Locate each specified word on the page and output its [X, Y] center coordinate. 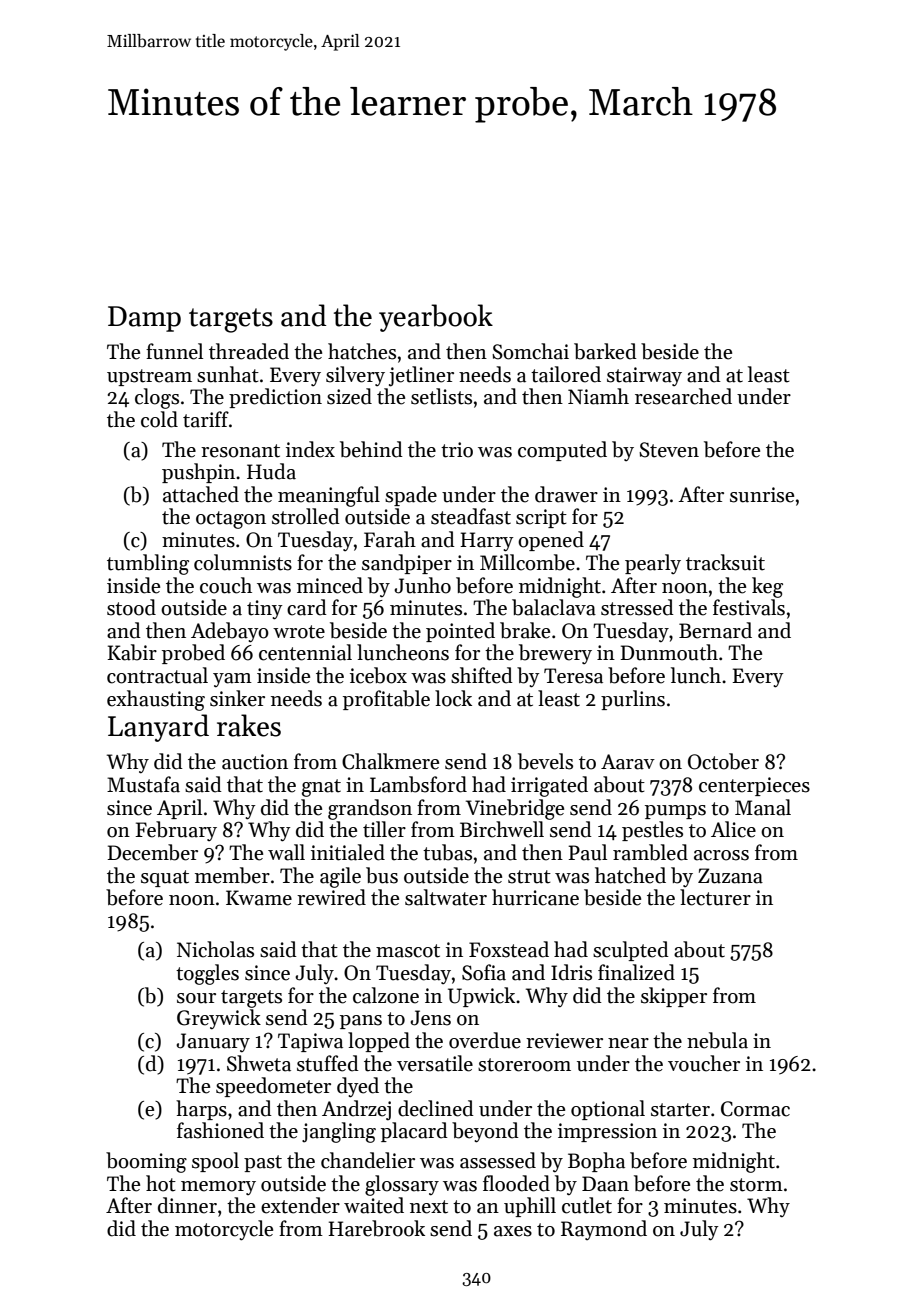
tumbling [148, 564]
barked [605, 351]
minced [330, 585]
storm [756, 1185]
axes [513, 1231]
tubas [447, 852]
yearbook [436, 318]
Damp [144, 319]
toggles [207, 974]
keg [767, 587]
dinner [187, 1205]
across [721, 855]
